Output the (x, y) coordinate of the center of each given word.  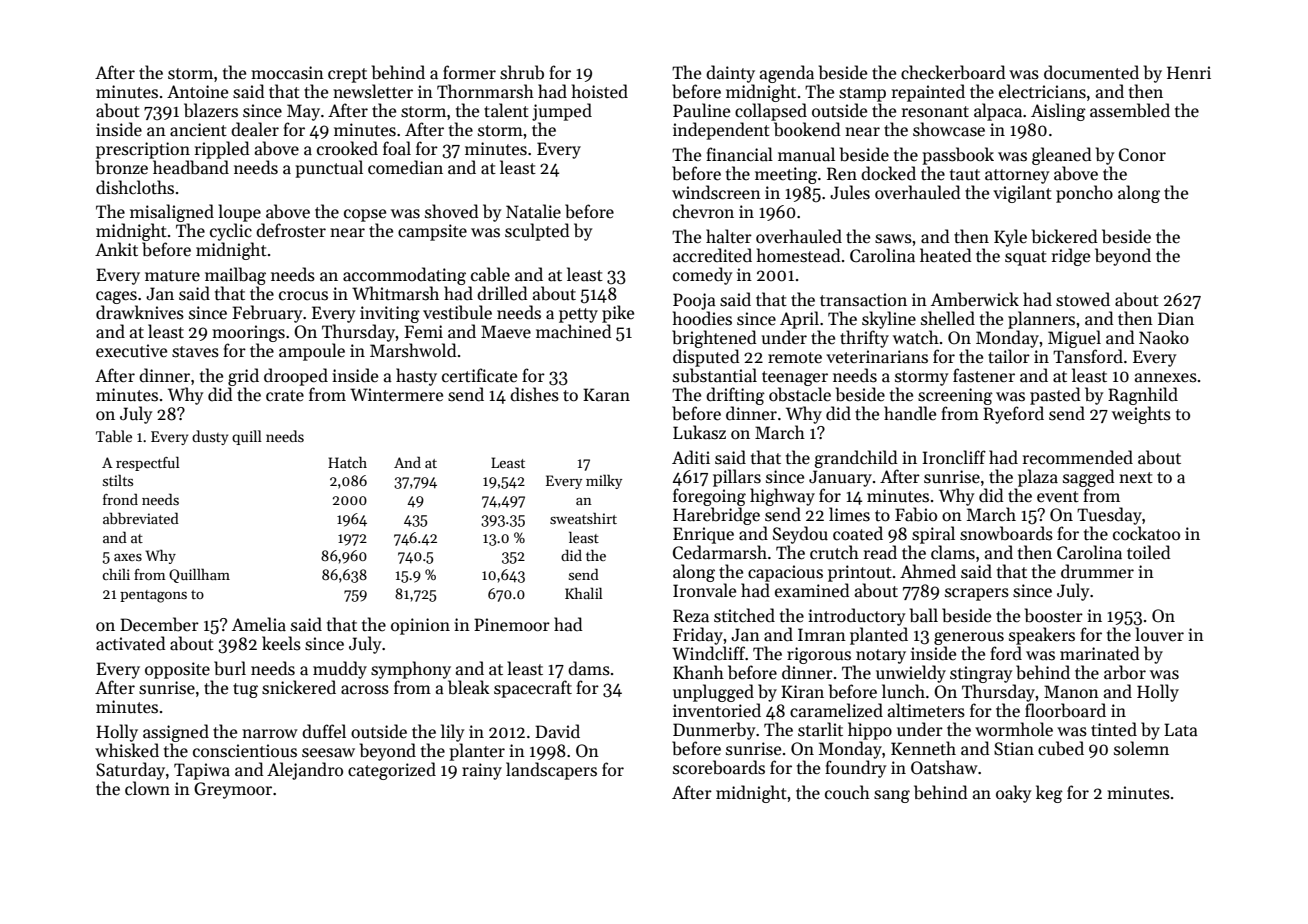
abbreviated (141, 518)
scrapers (977, 594)
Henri (1189, 73)
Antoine (197, 92)
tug (245, 690)
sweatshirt (583, 518)
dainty (730, 74)
